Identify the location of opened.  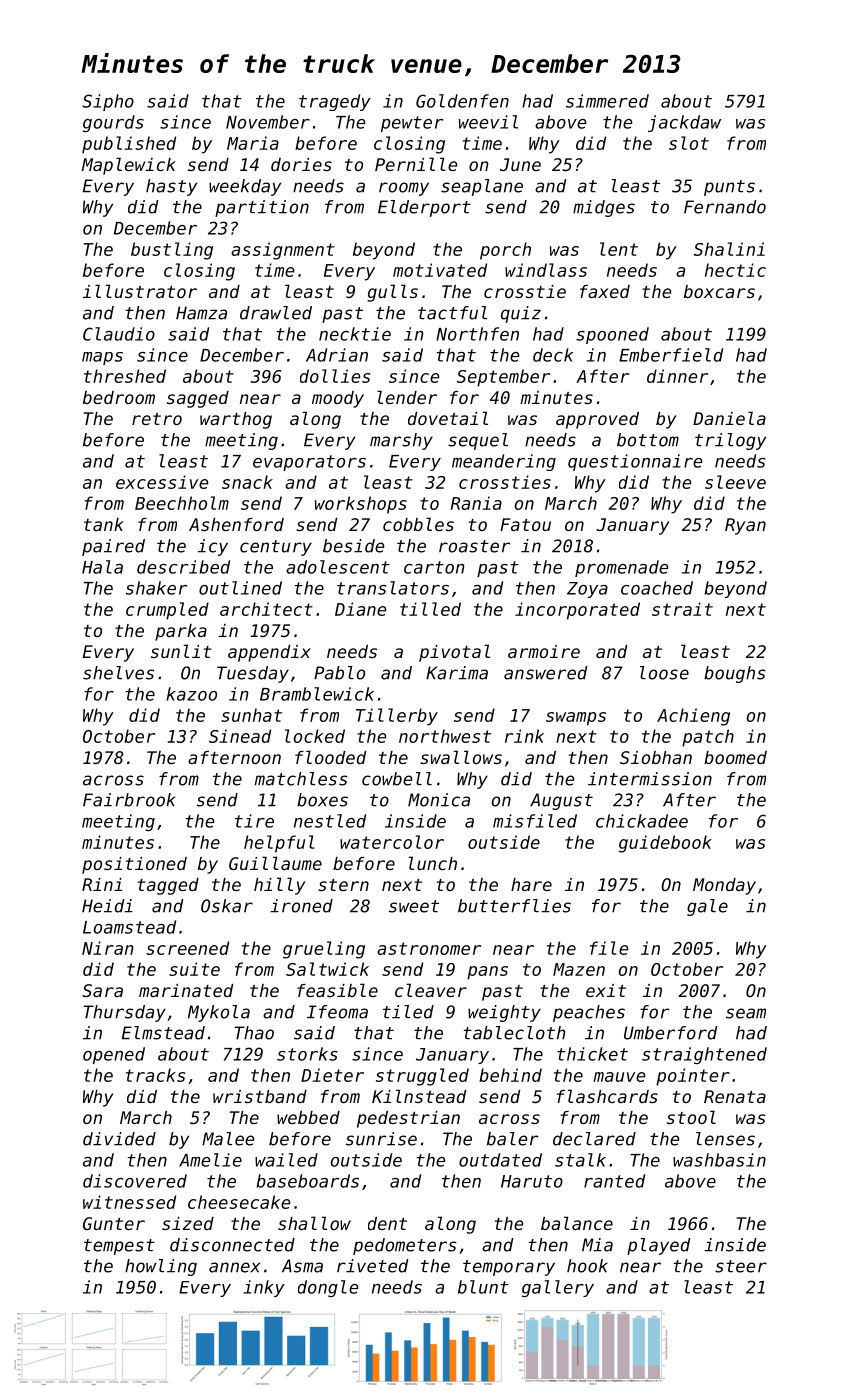
(114, 1055).
